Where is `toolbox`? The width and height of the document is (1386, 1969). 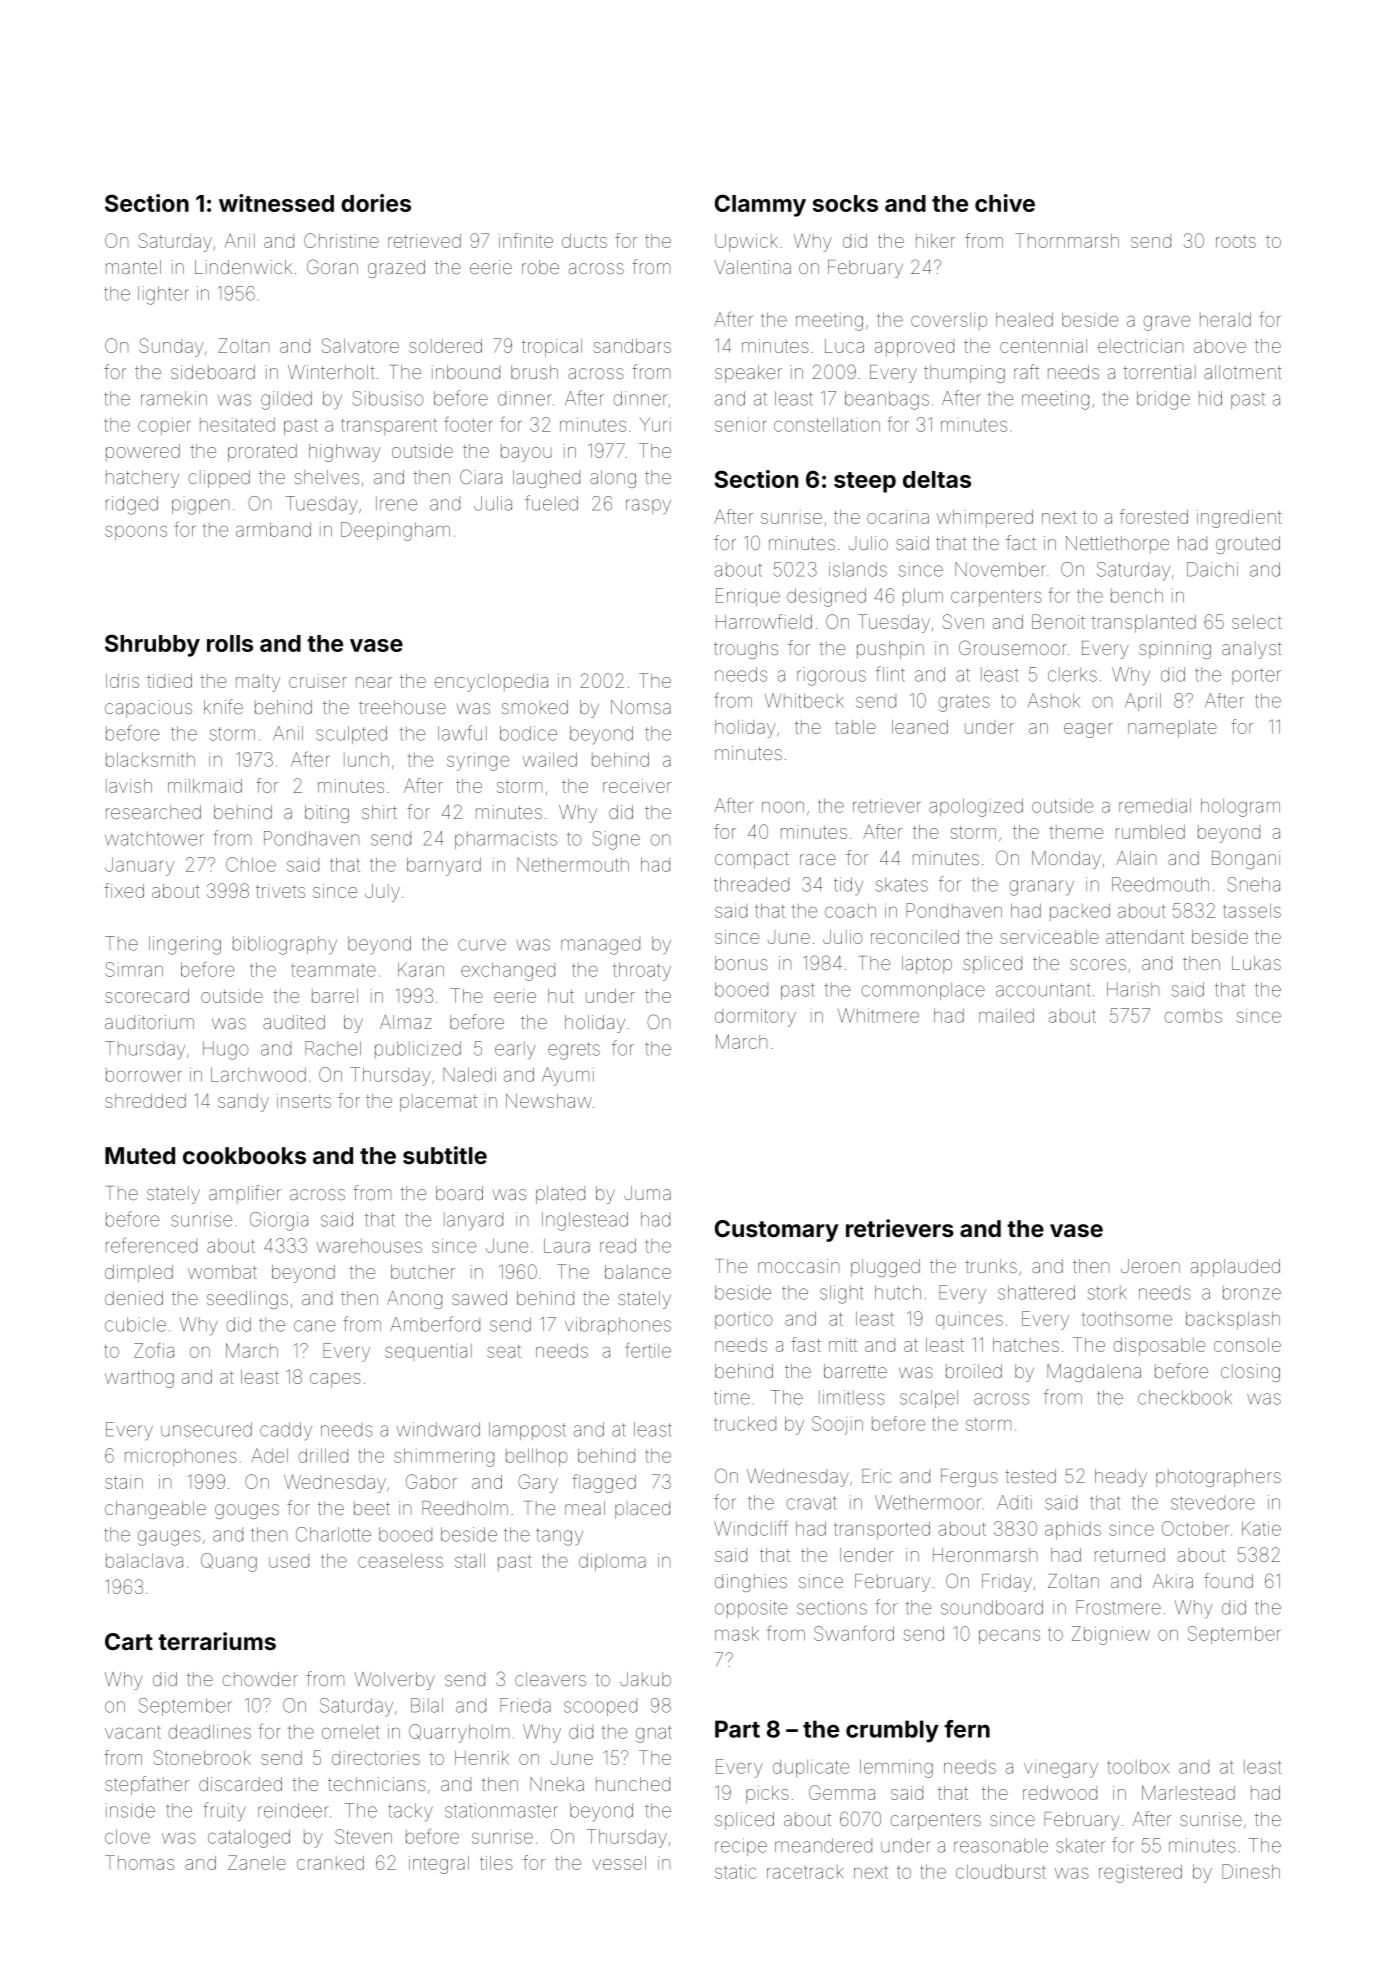 toolbox is located at coordinates (1138, 1766).
